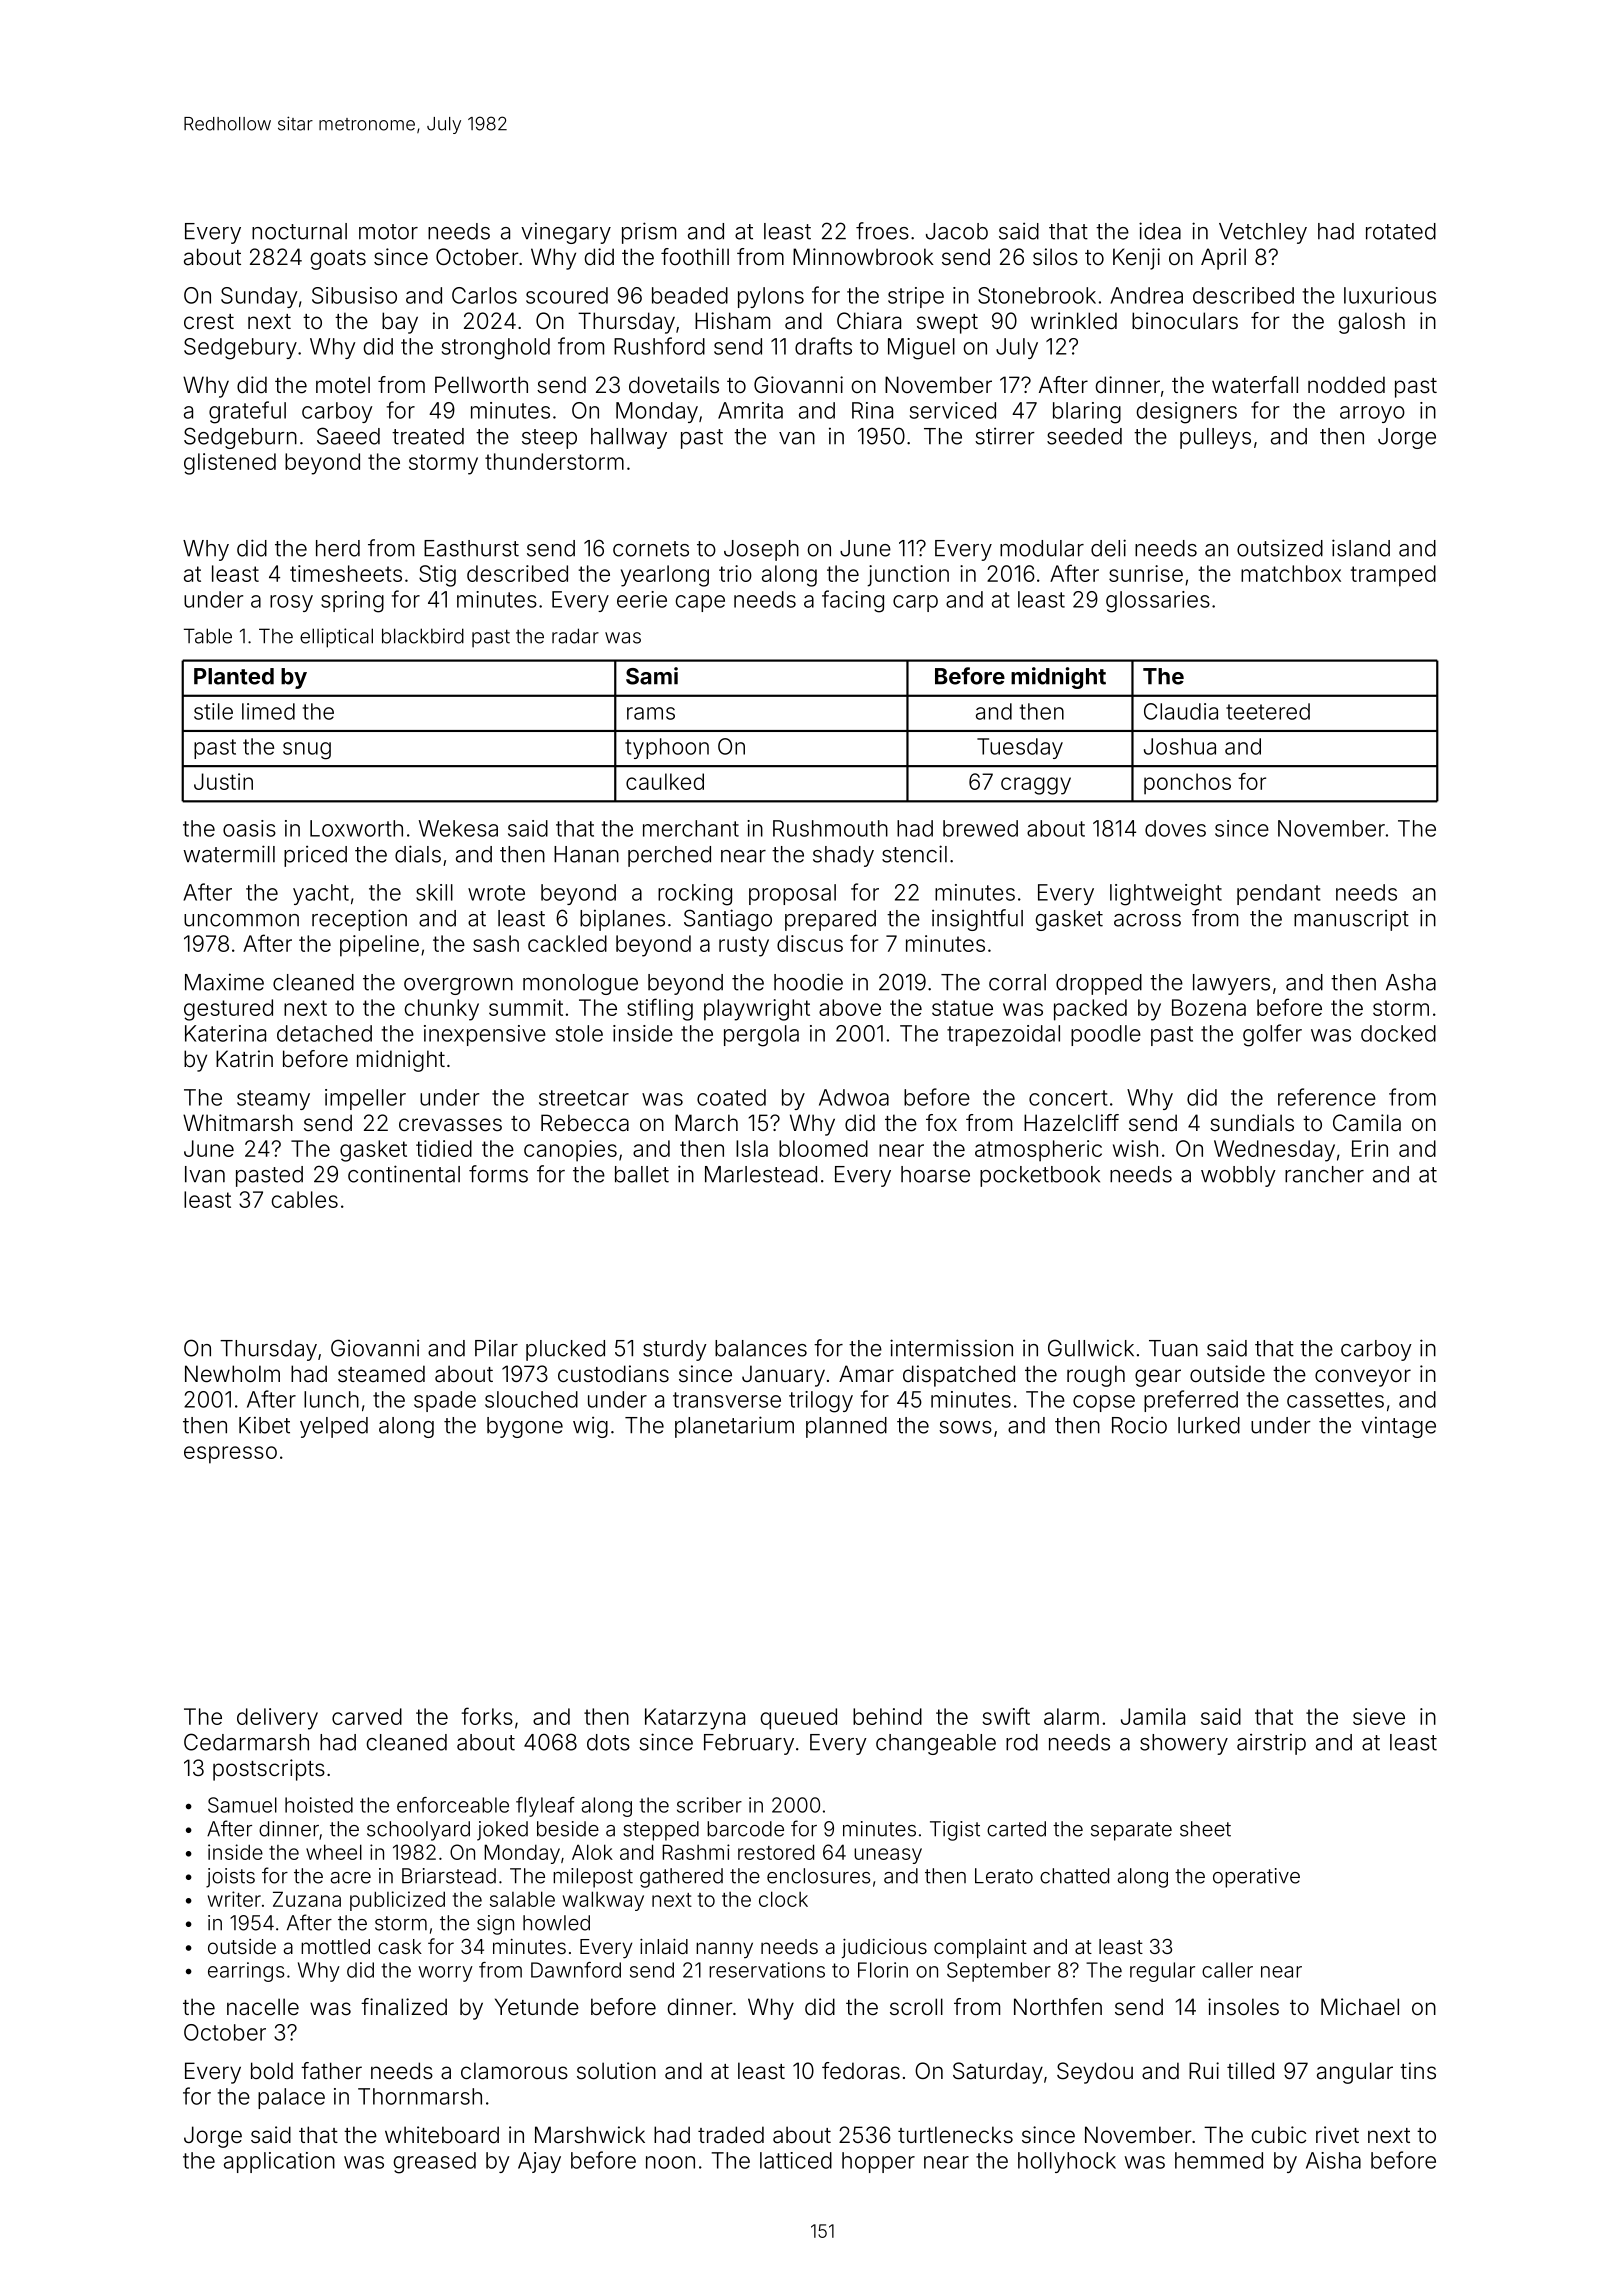 This page has height=2292, width=1620. Describe the element at coordinates (471, 548) in the page. I see `Easthurst` at that location.
